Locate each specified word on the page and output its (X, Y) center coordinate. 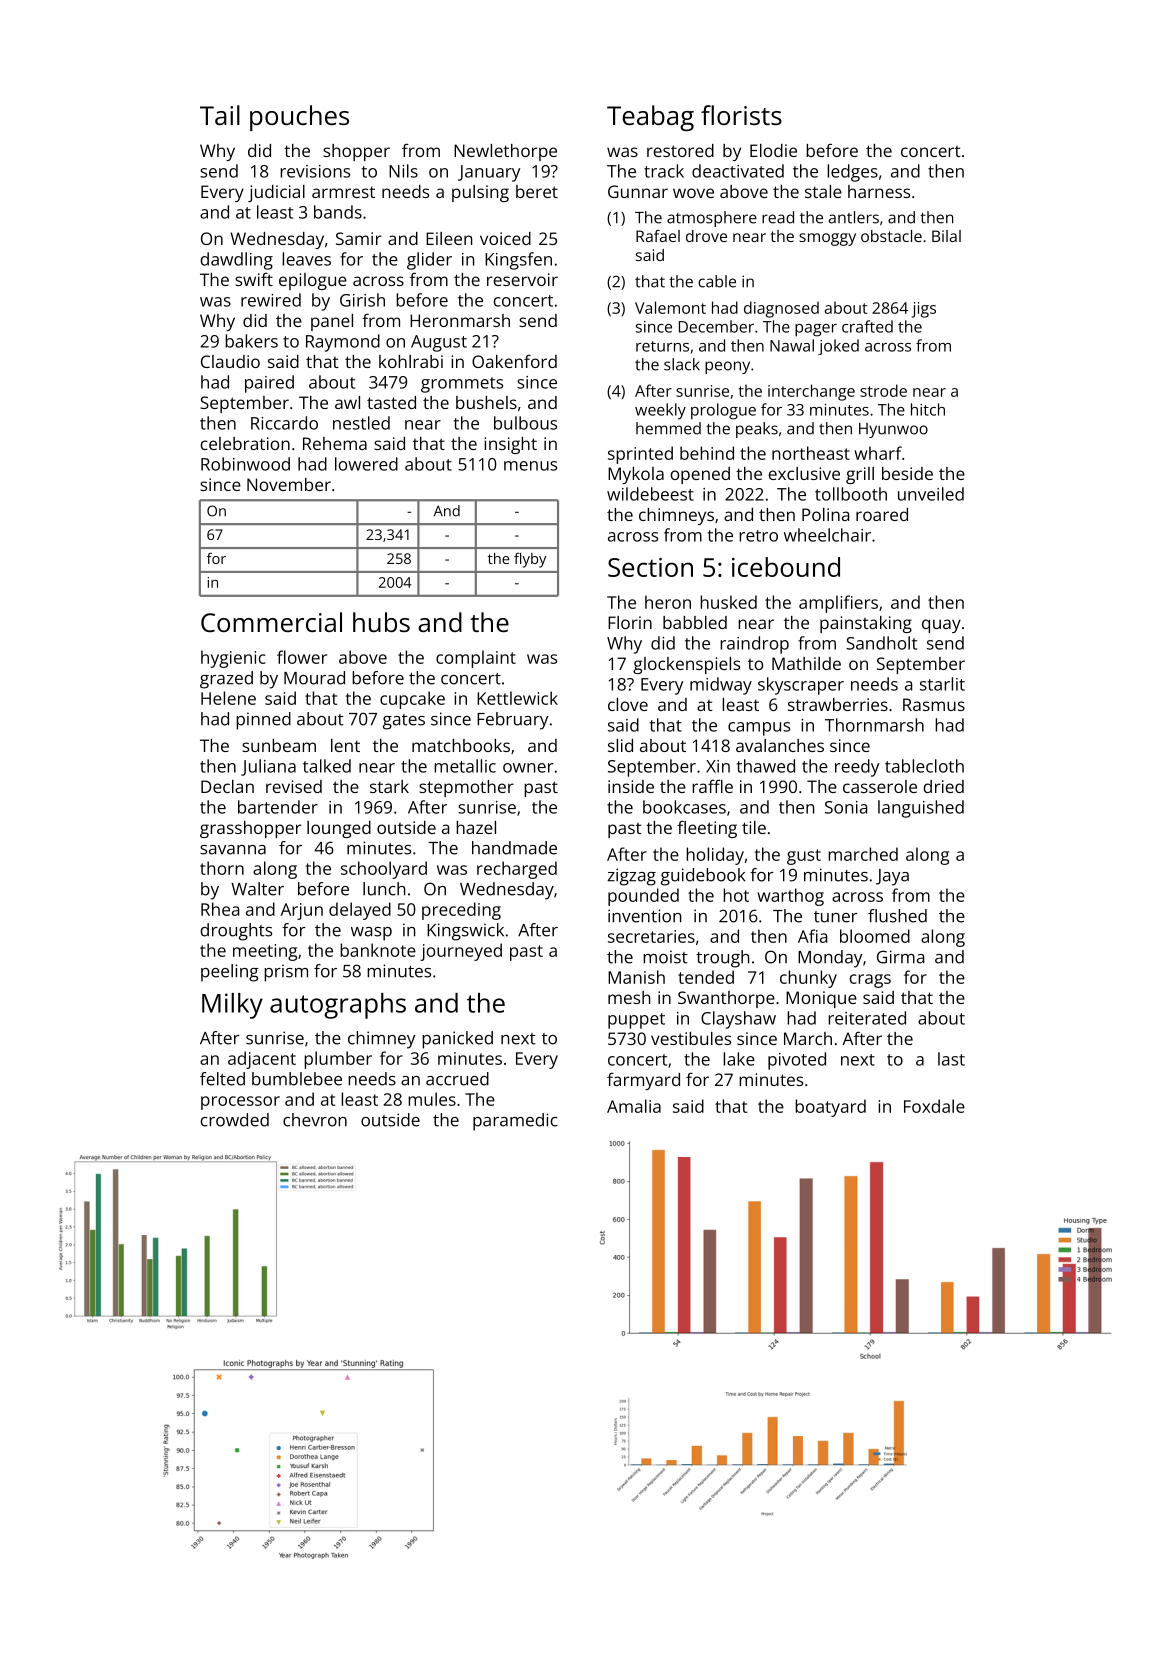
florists (741, 115)
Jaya (892, 877)
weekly (660, 411)
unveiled (931, 494)
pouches (299, 118)
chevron (315, 1120)
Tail (220, 115)
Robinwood (245, 464)
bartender (278, 807)
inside (631, 786)
